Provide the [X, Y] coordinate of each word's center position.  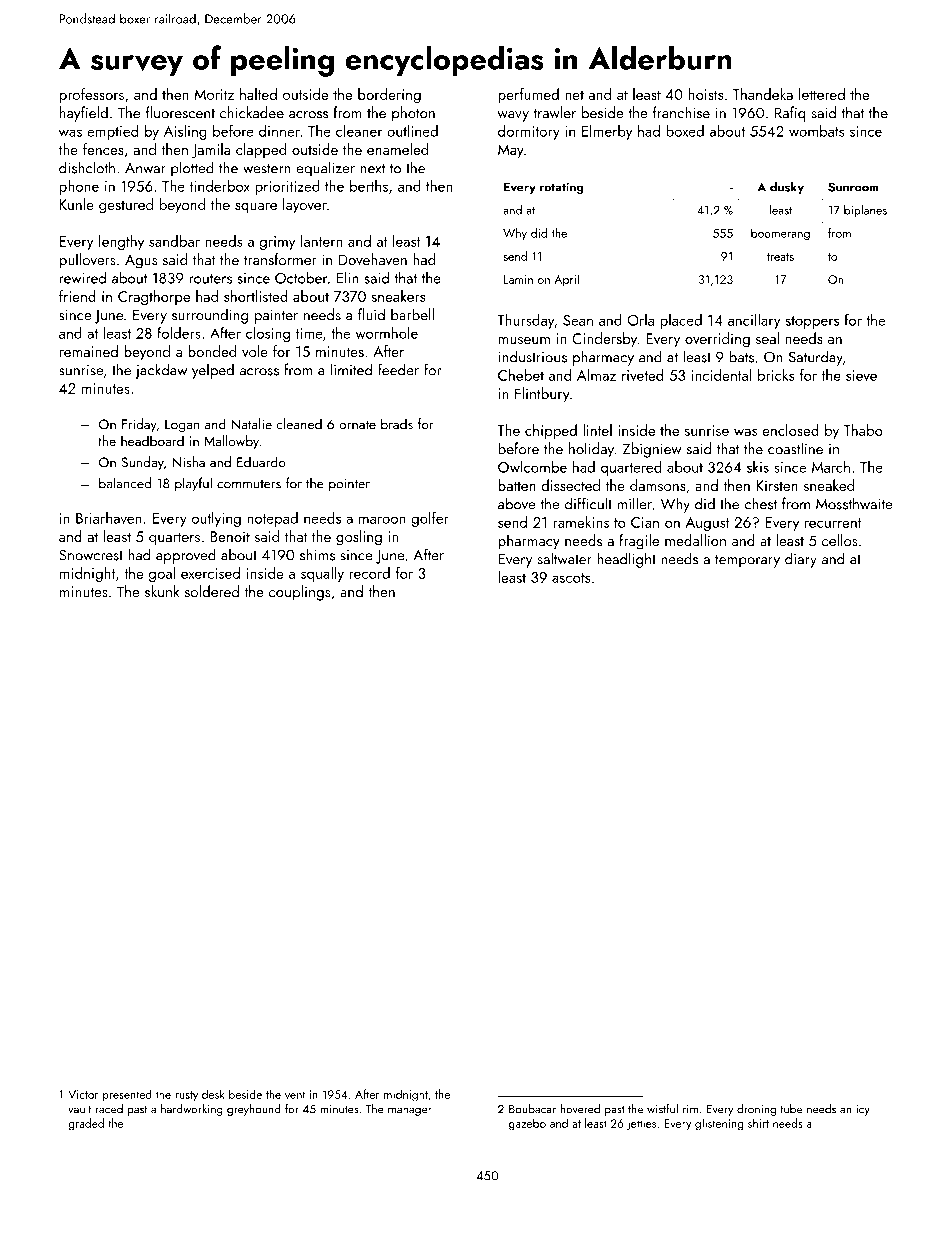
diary [801, 560]
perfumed [528, 95]
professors [91, 95]
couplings [299, 593]
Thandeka [763, 94]
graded [86, 1124]
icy [863, 1110]
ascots [571, 578]
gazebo [527, 1124]
